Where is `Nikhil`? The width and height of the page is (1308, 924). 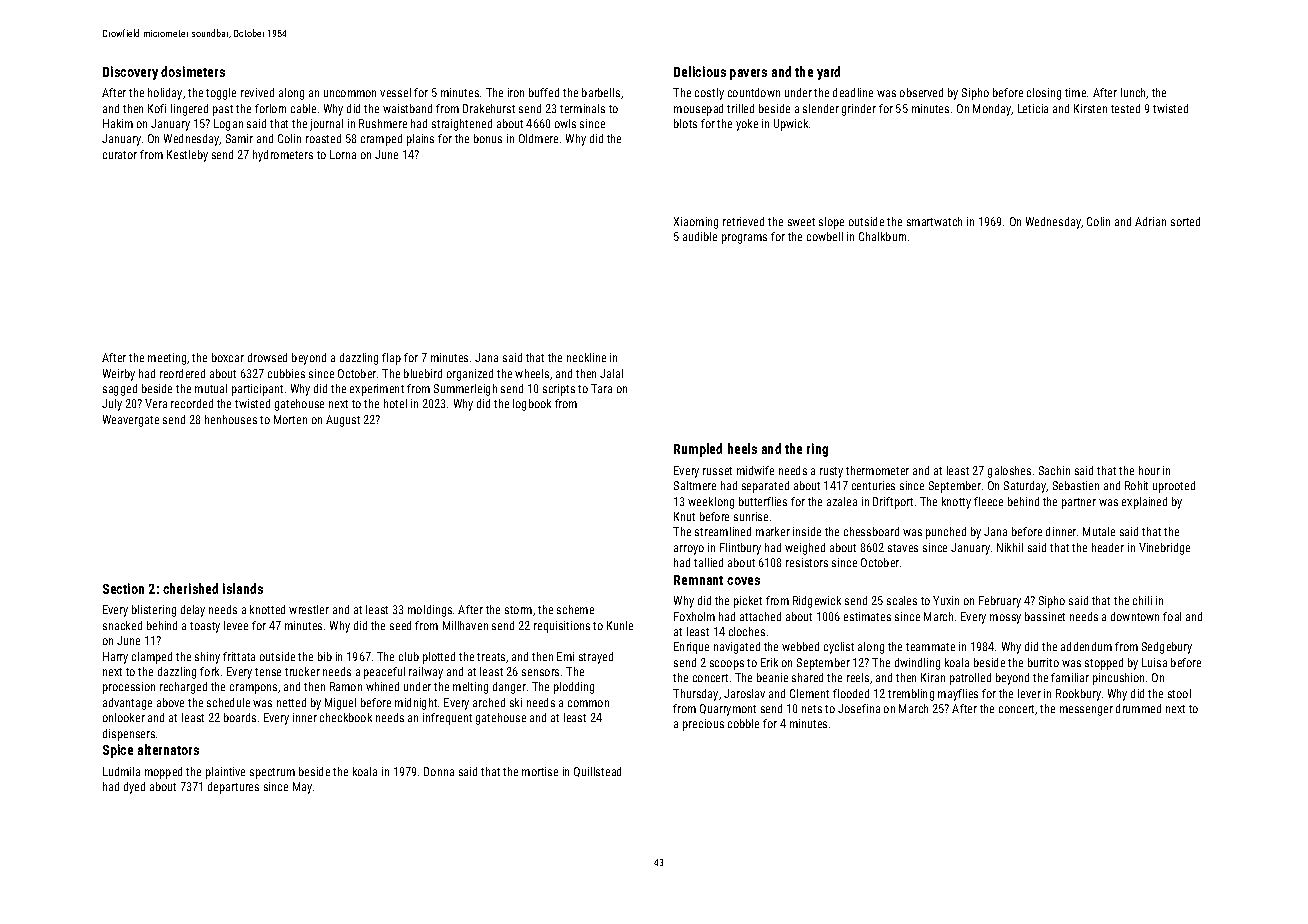 Nikhil is located at coordinates (1010, 547).
